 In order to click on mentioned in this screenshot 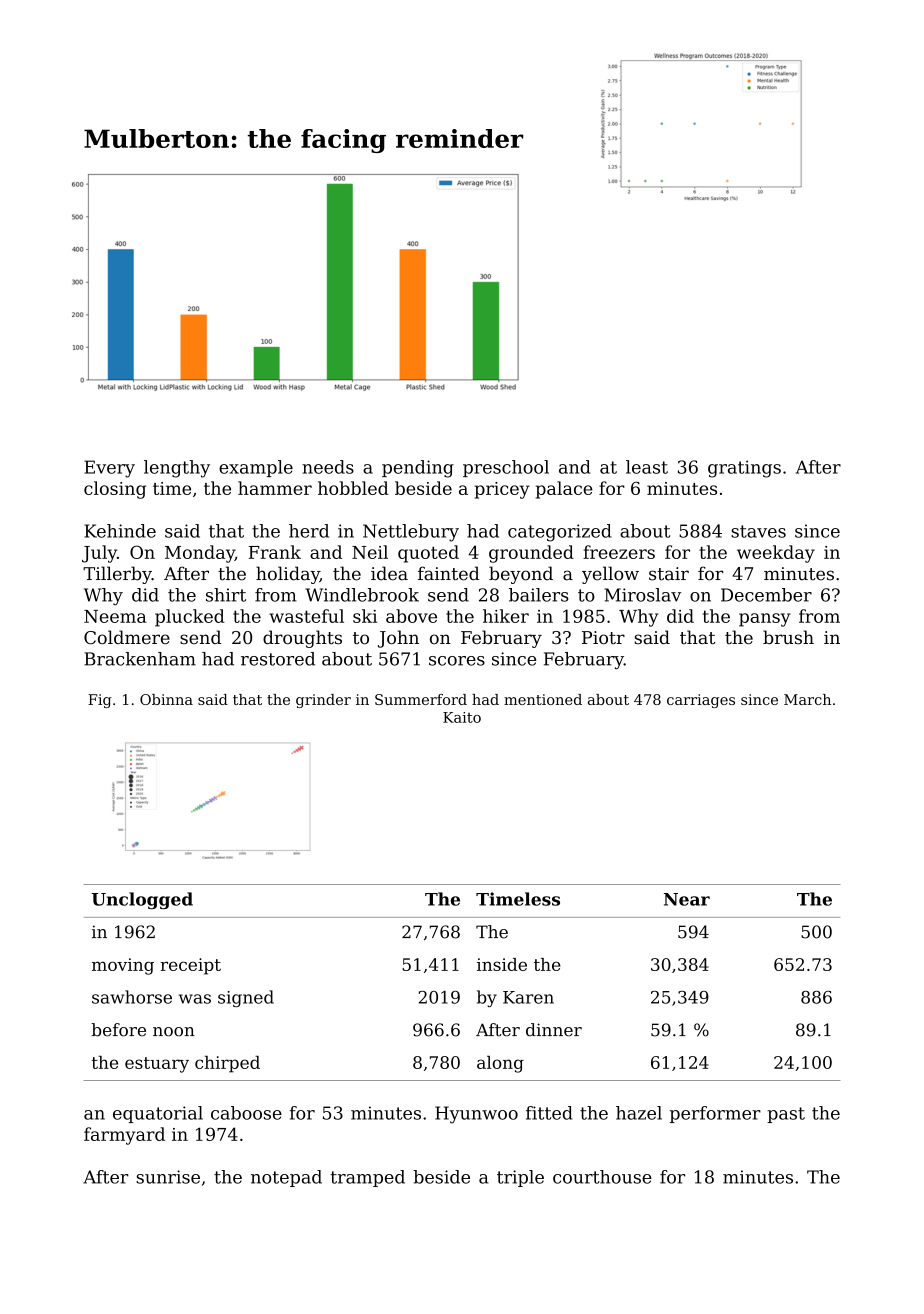, I will do `click(543, 699)`.
